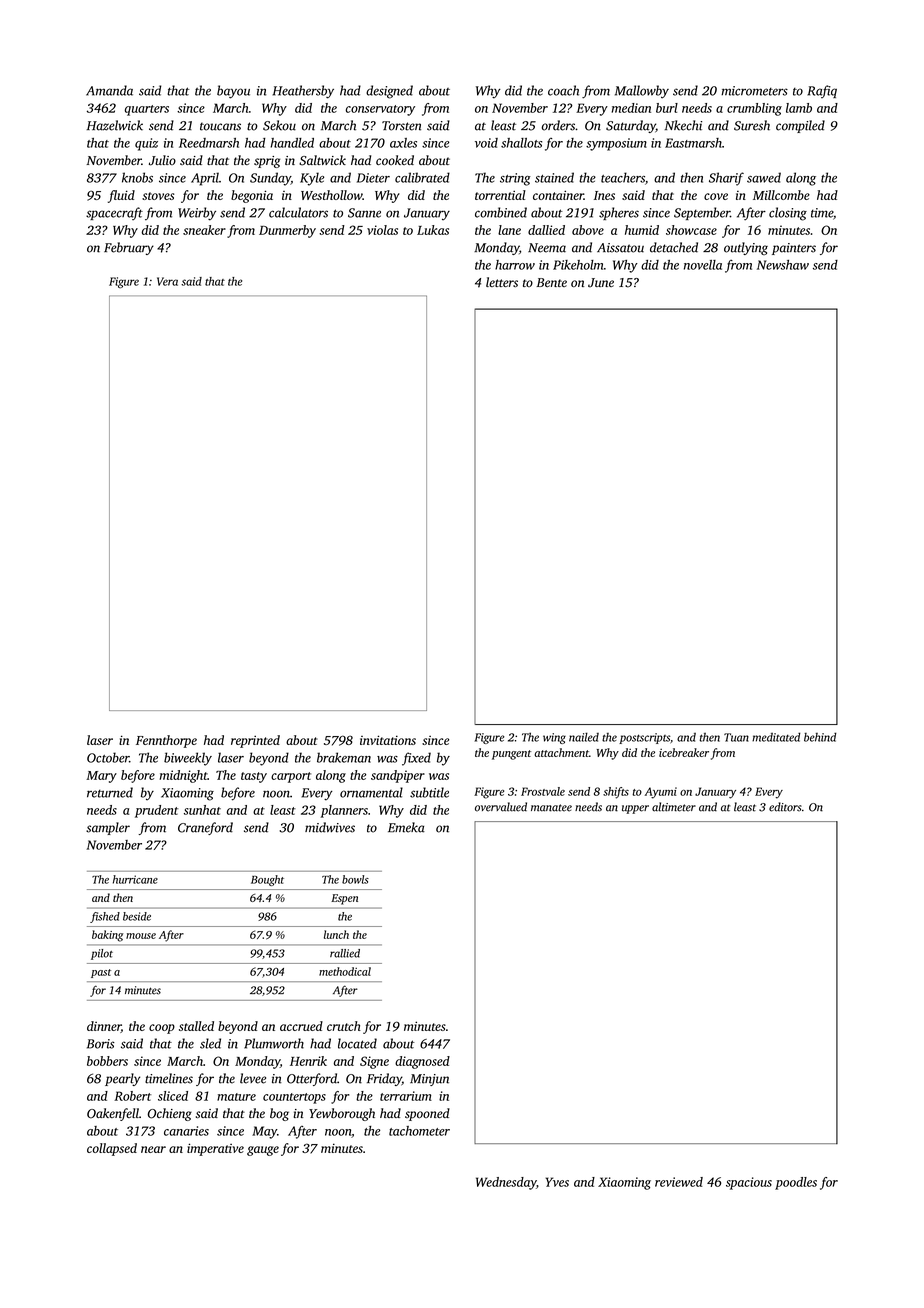  I want to click on Fennthorpe, so click(166, 741).
